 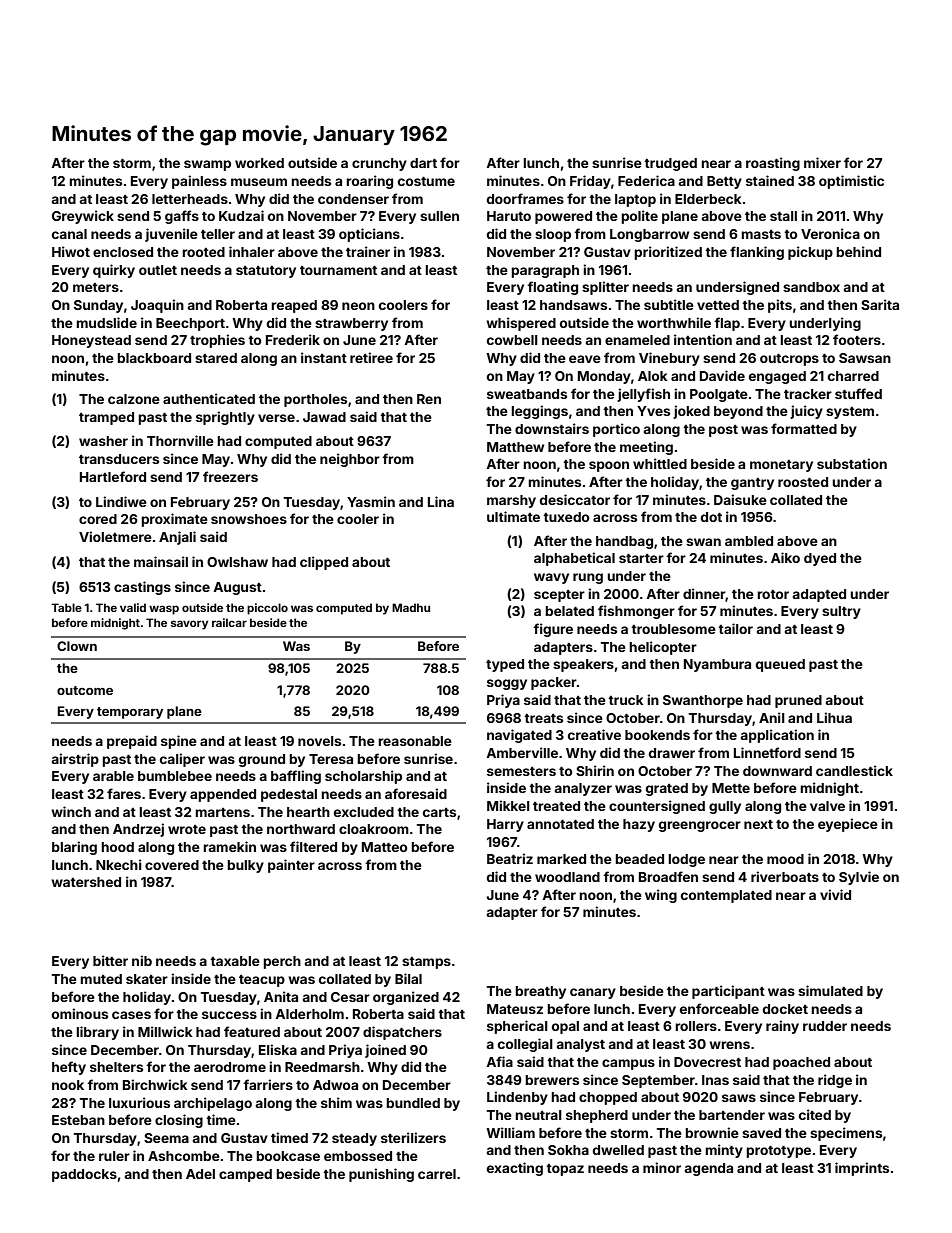 I want to click on sullen, so click(x=439, y=216).
